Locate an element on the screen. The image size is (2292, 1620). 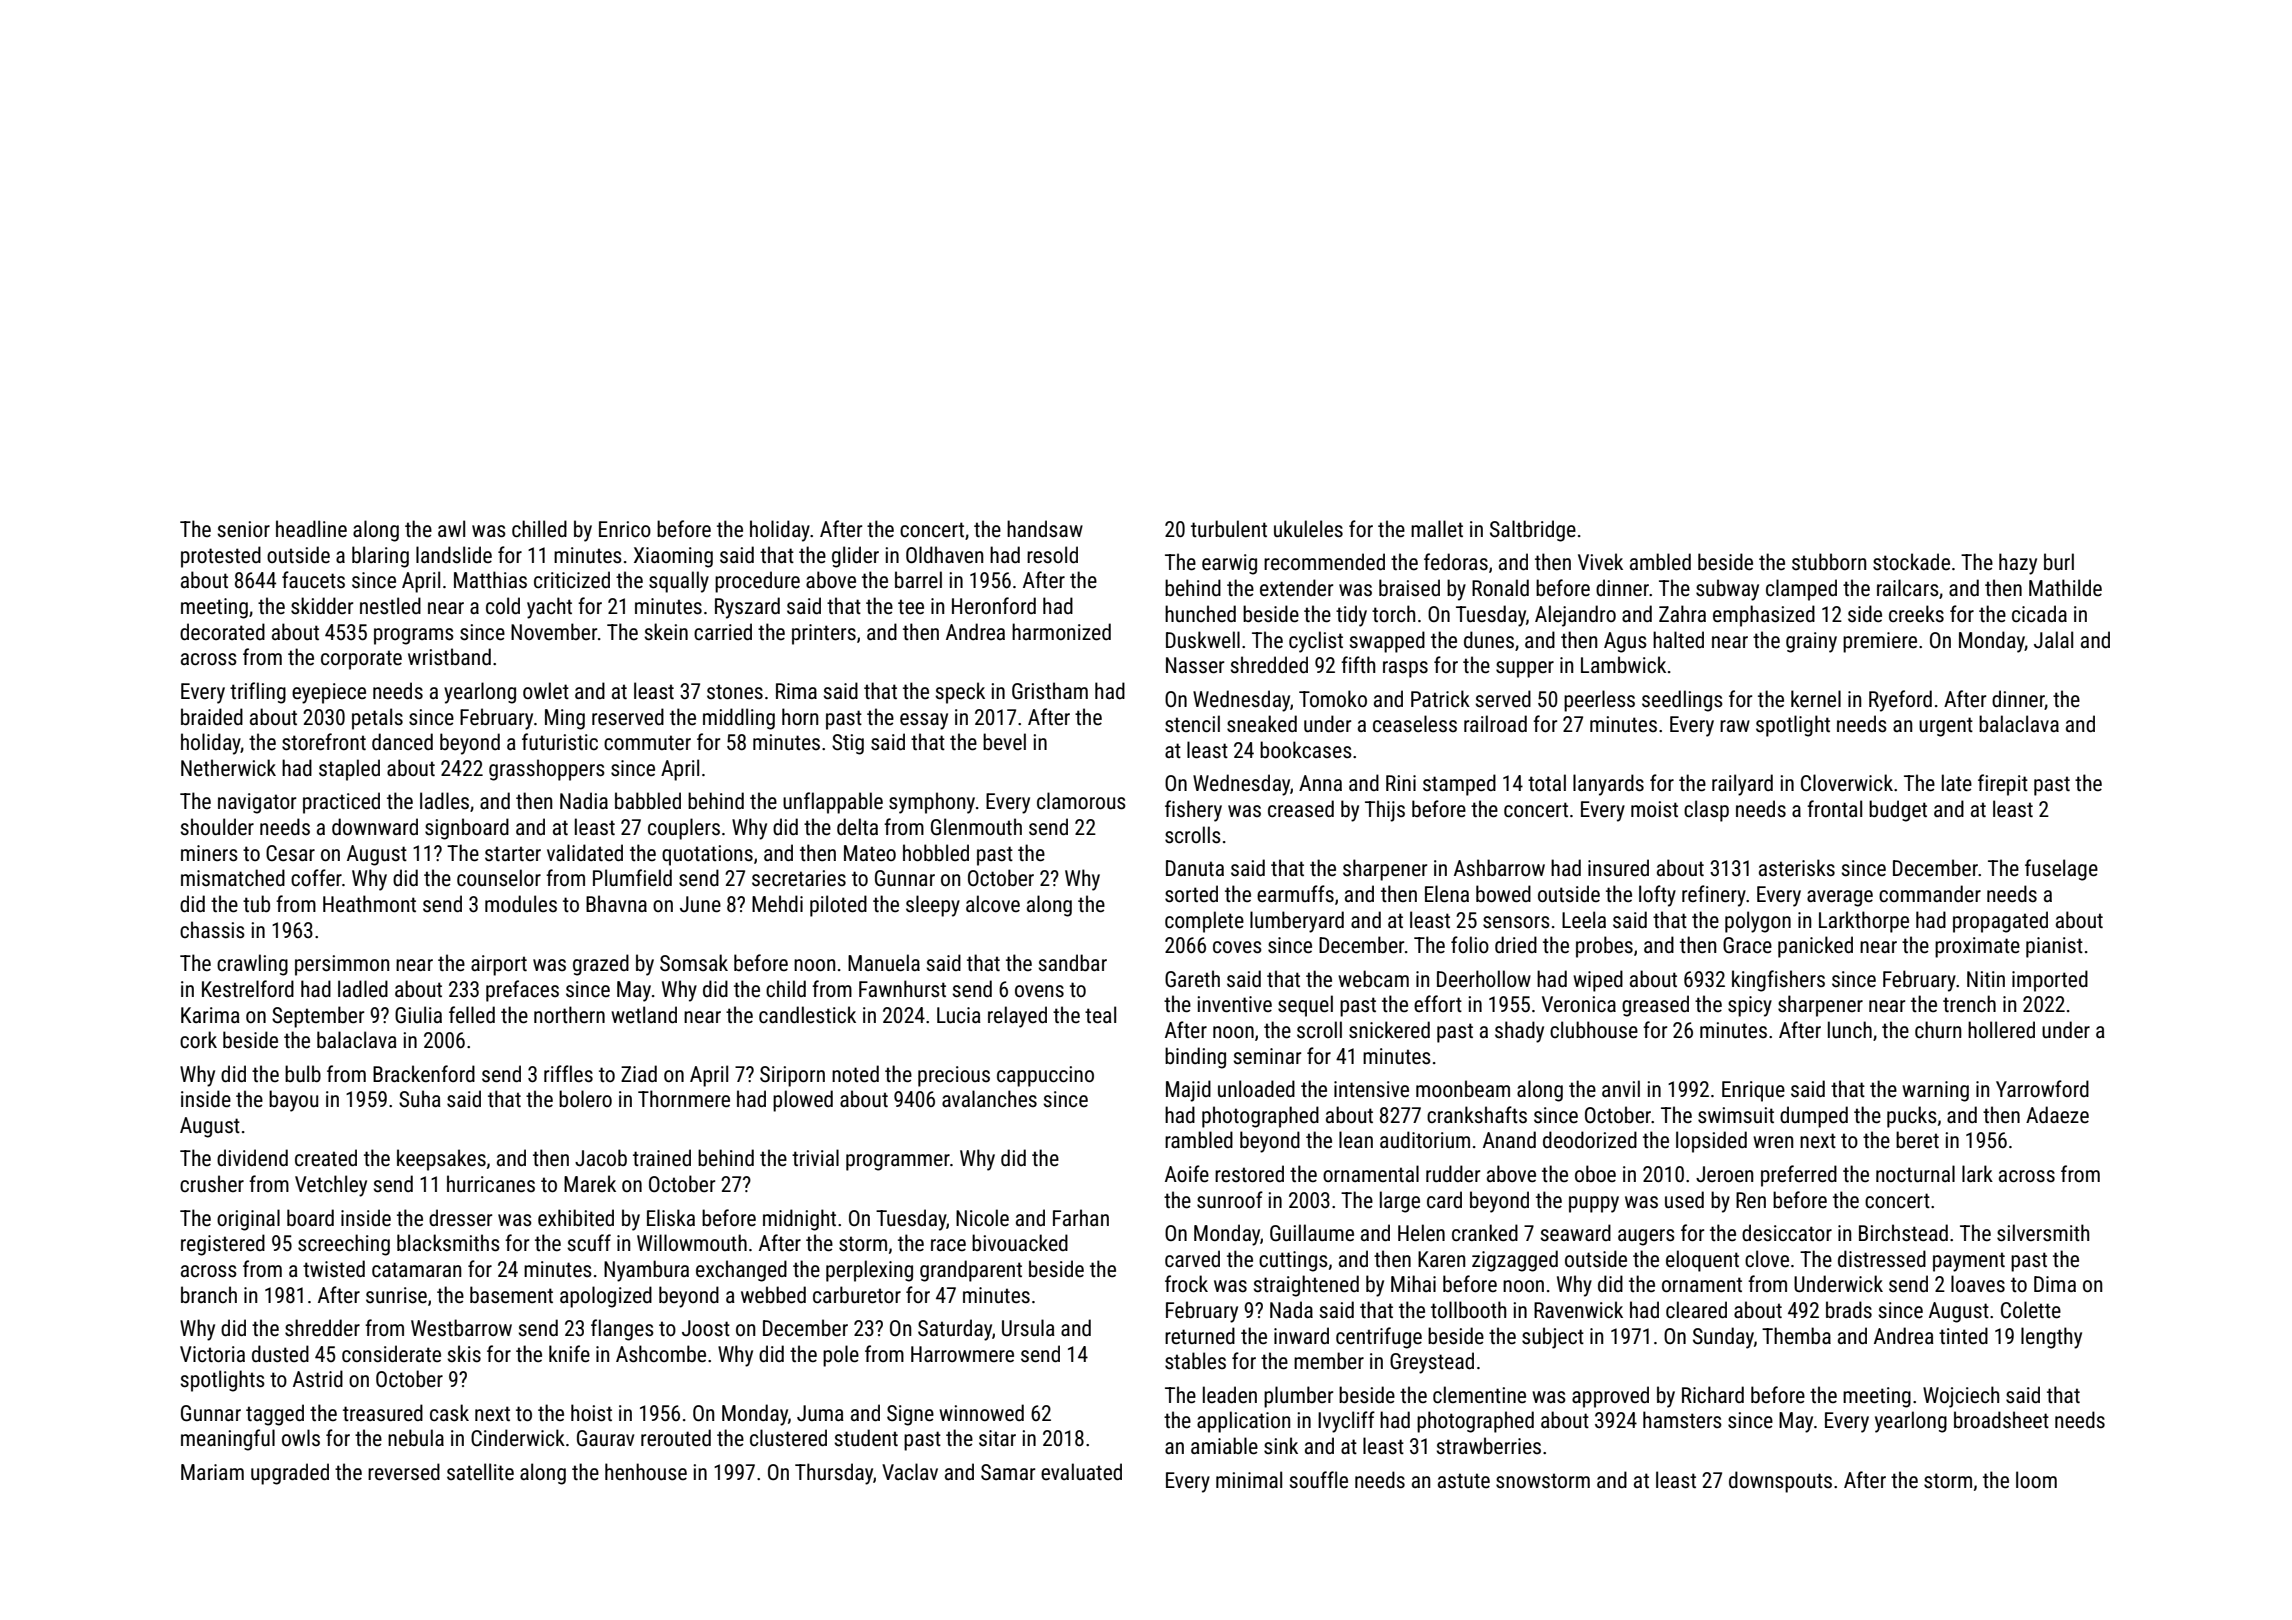
burl is located at coordinates (2059, 561).
